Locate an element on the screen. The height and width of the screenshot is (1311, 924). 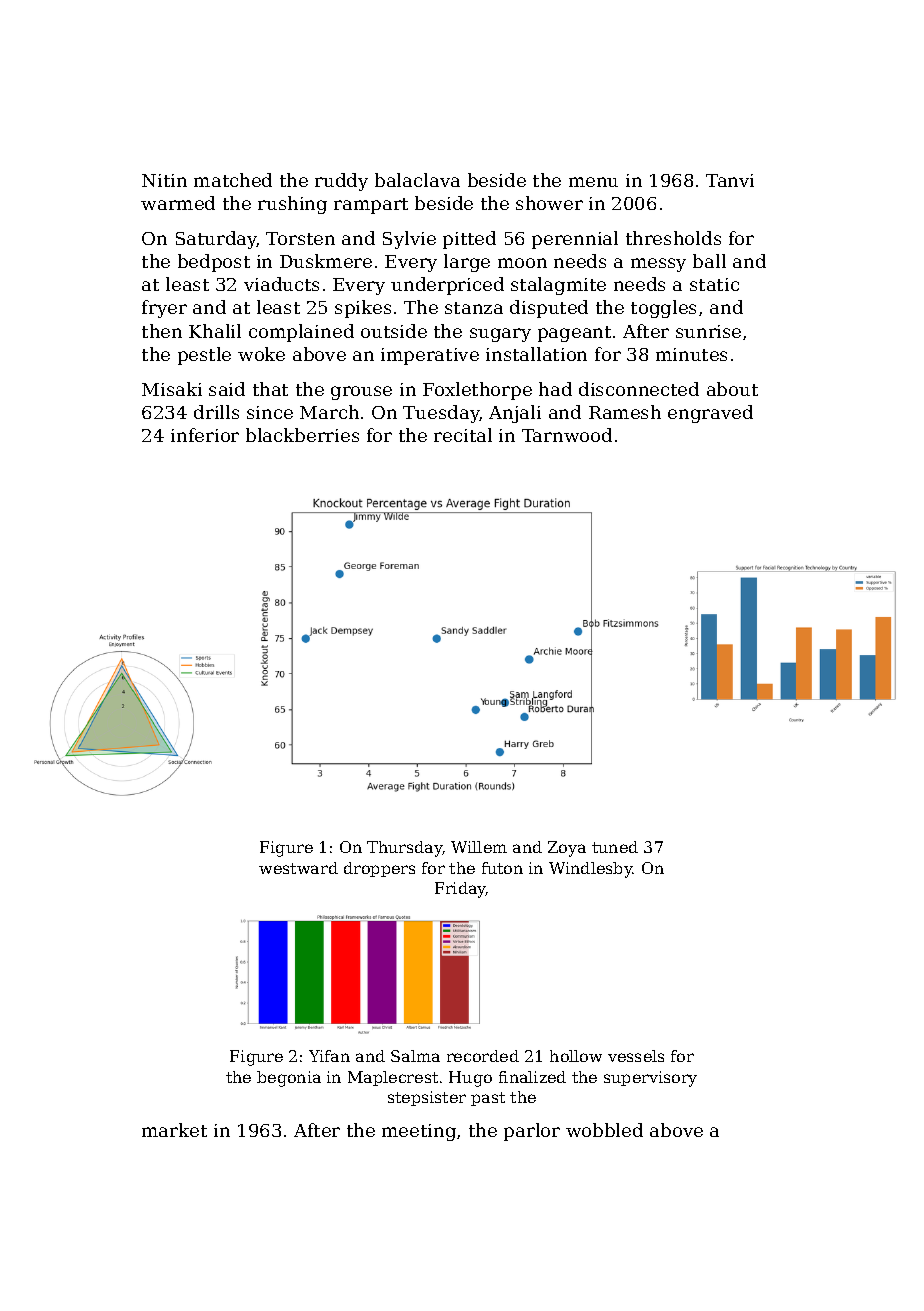
engraved is located at coordinates (710, 414).
